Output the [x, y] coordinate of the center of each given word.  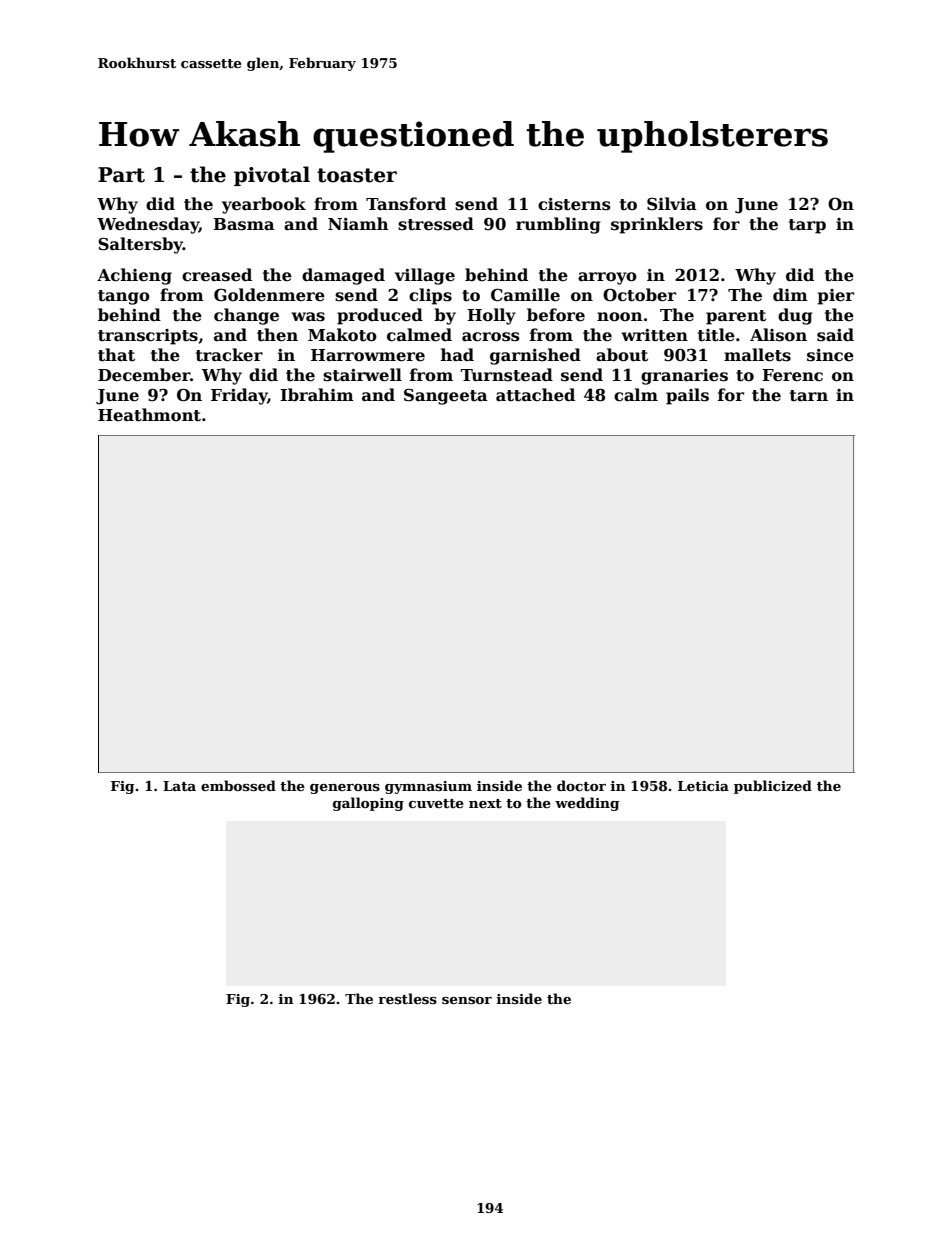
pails [687, 396]
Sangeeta [446, 396]
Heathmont [149, 415]
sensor [467, 1000]
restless [407, 998]
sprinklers [657, 225]
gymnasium [428, 787]
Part [121, 175]
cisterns [574, 204]
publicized [773, 787]
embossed [238, 785]
